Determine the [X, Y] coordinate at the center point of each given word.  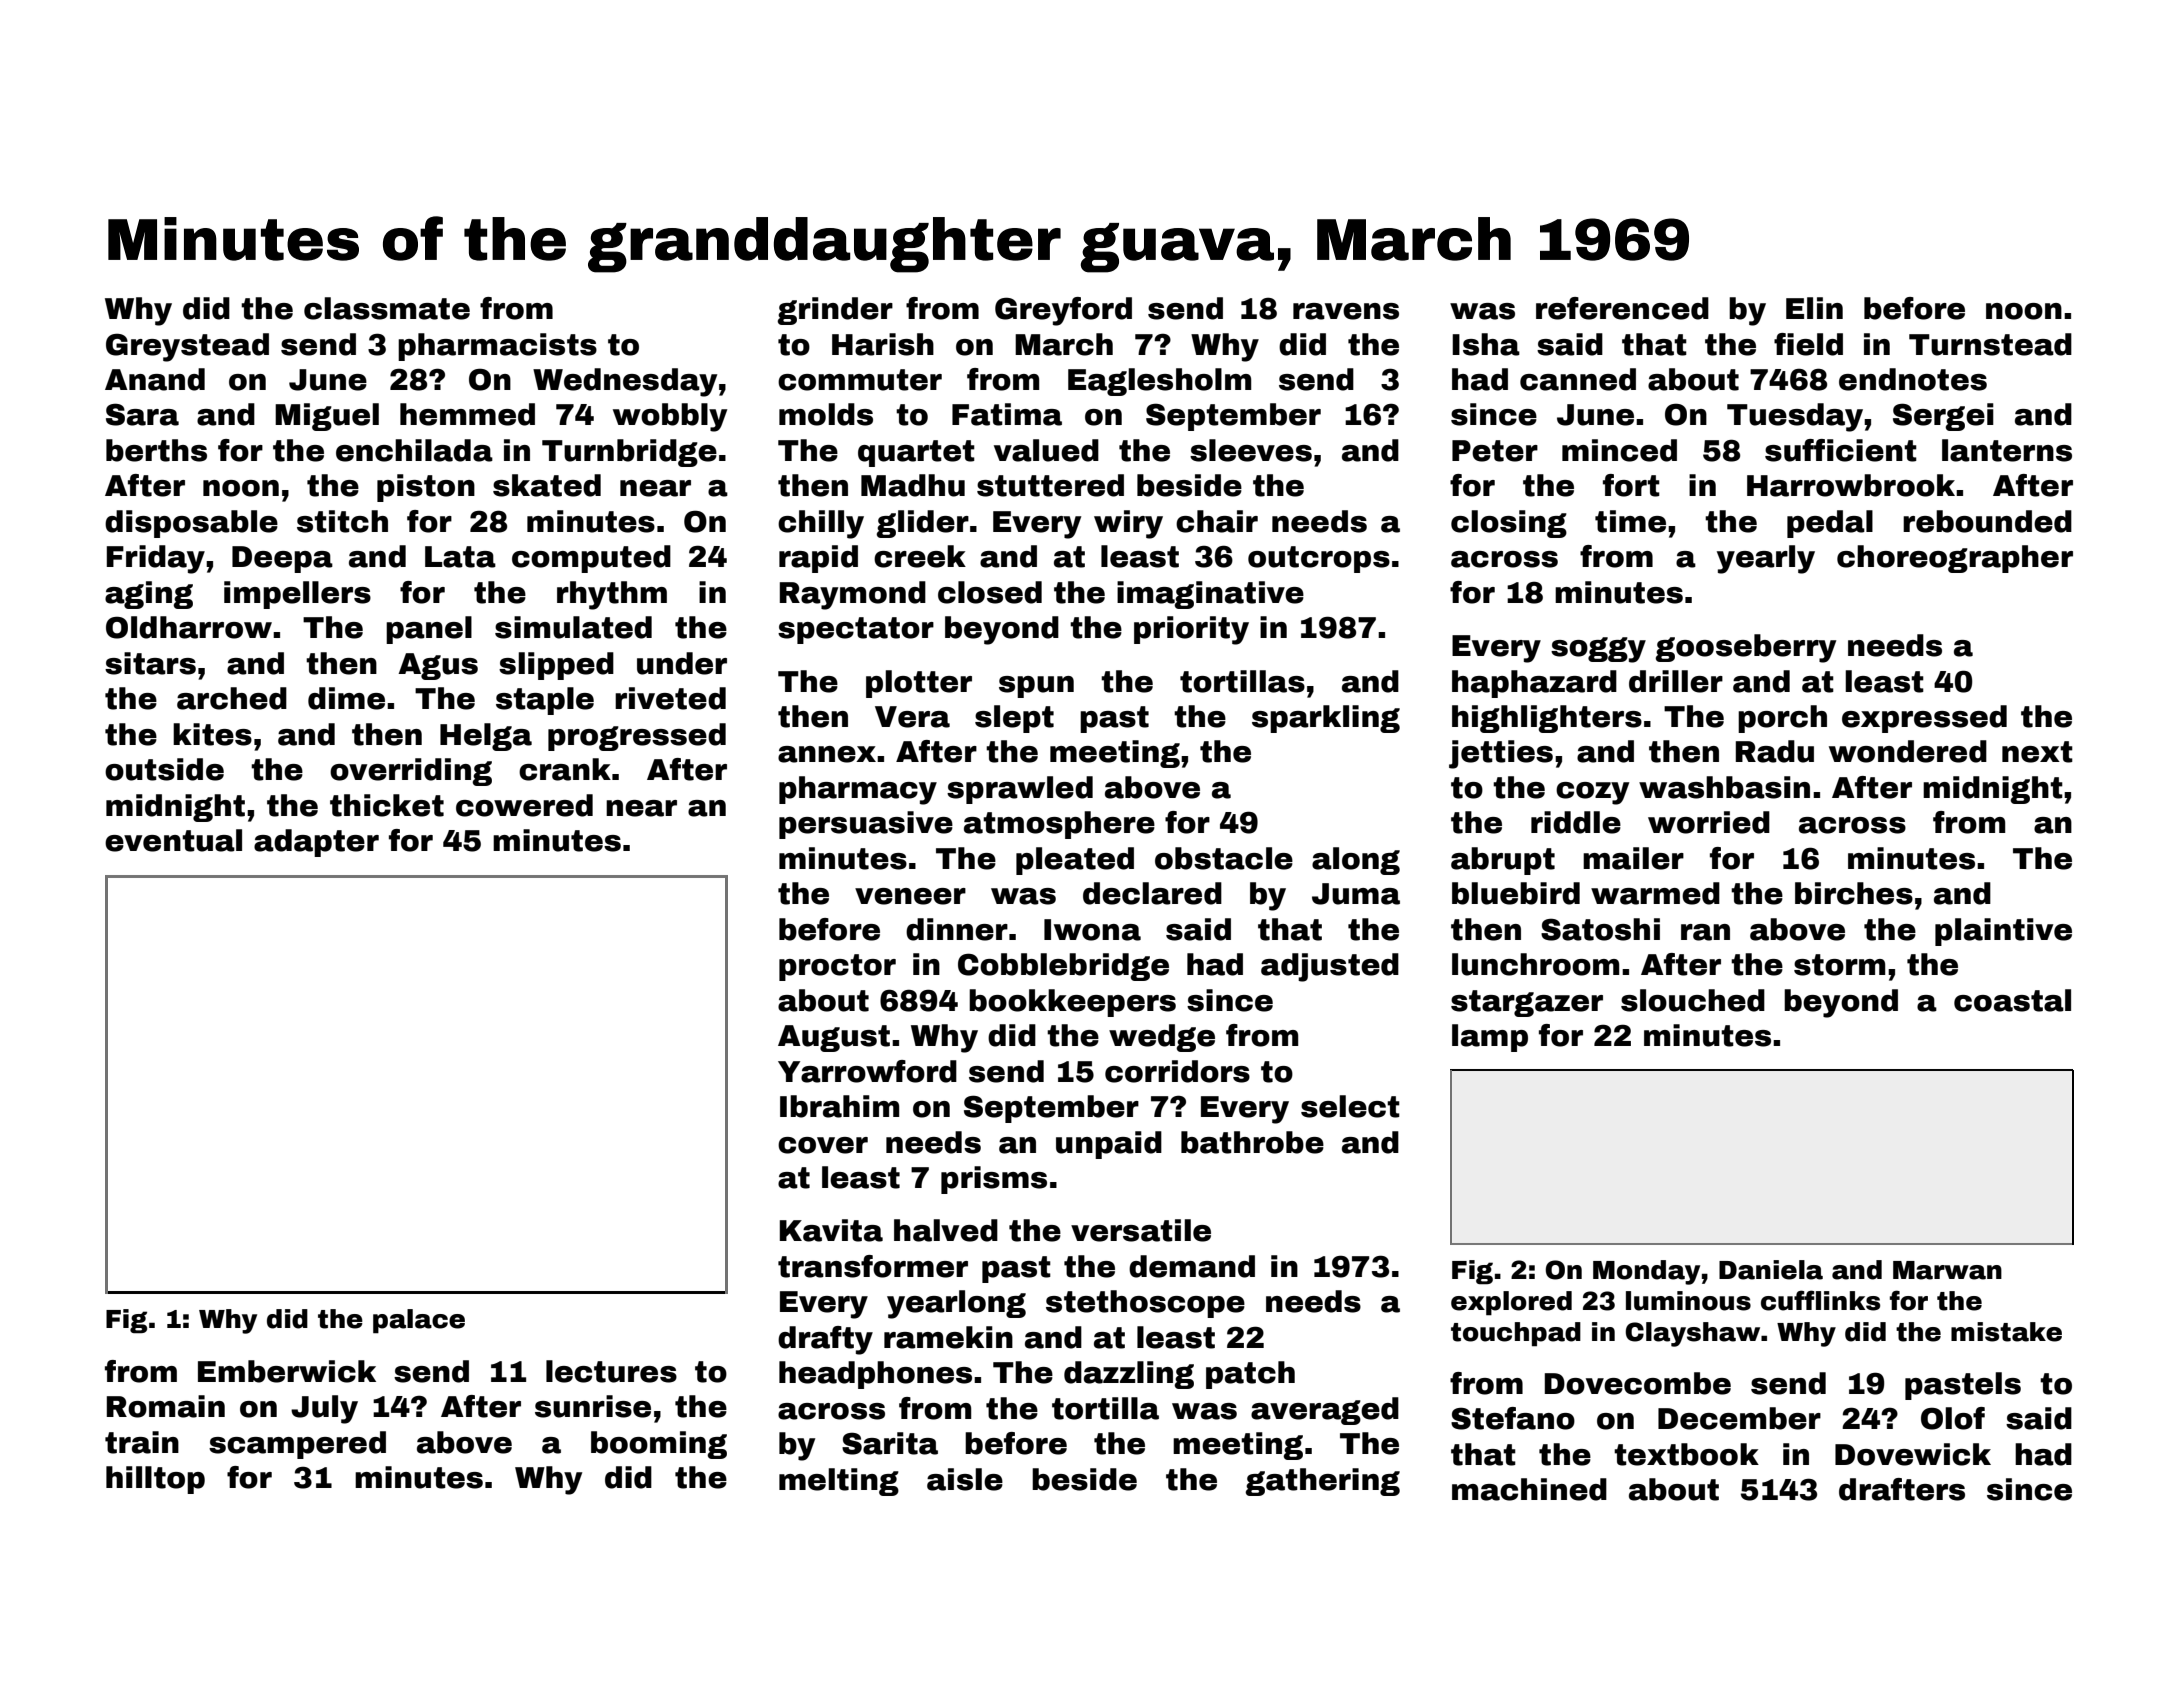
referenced [1622, 308]
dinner [957, 929]
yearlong [956, 1304]
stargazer [1527, 1003]
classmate [387, 308]
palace [419, 1321]
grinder [835, 311]
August [834, 1038]
